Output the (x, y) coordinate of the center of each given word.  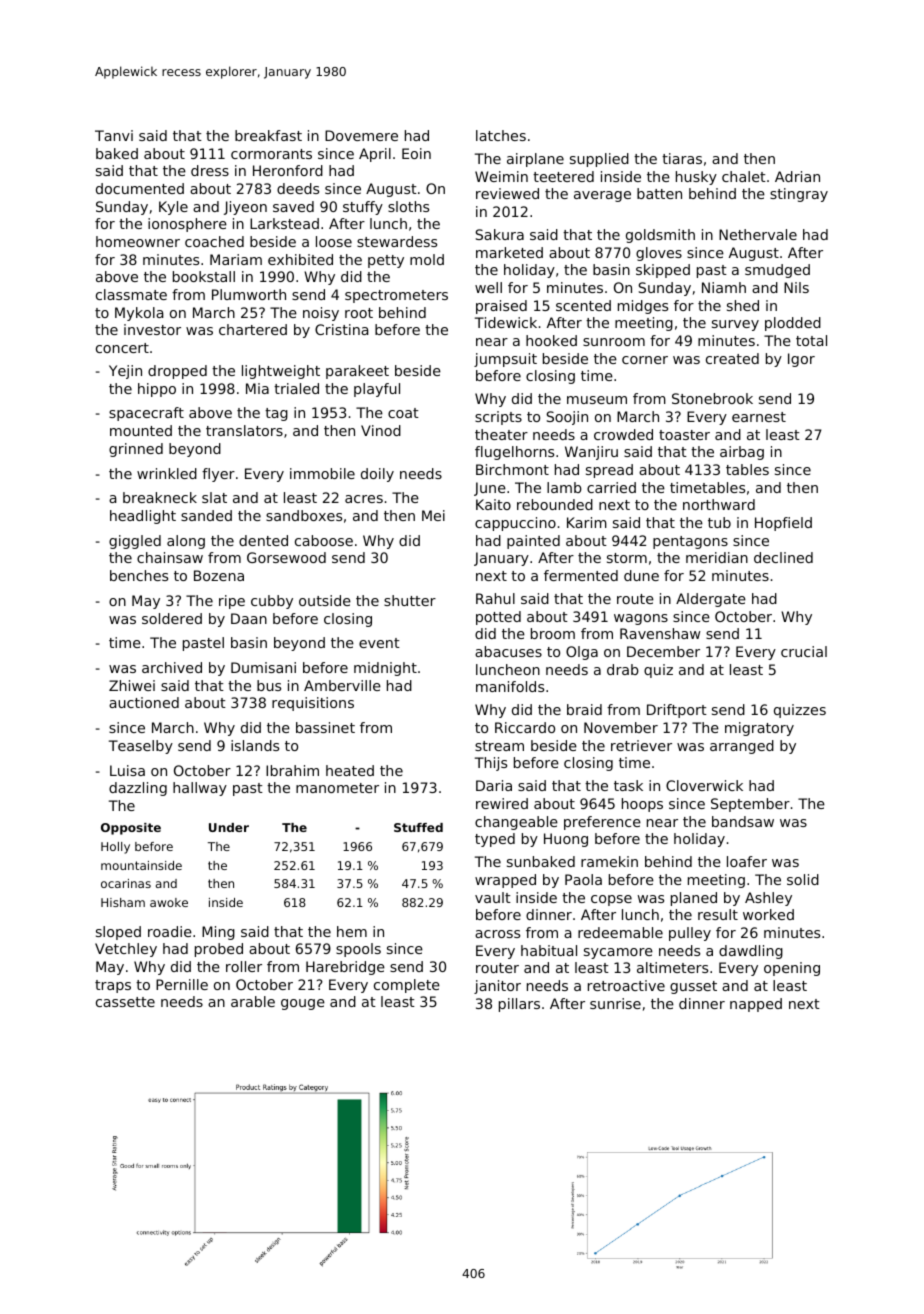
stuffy (363, 208)
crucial (804, 651)
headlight (143, 517)
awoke (169, 902)
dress (210, 170)
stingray (799, 195)
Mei (433, 515)
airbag (742, 453)
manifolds (510, 686)
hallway (200, 789)
